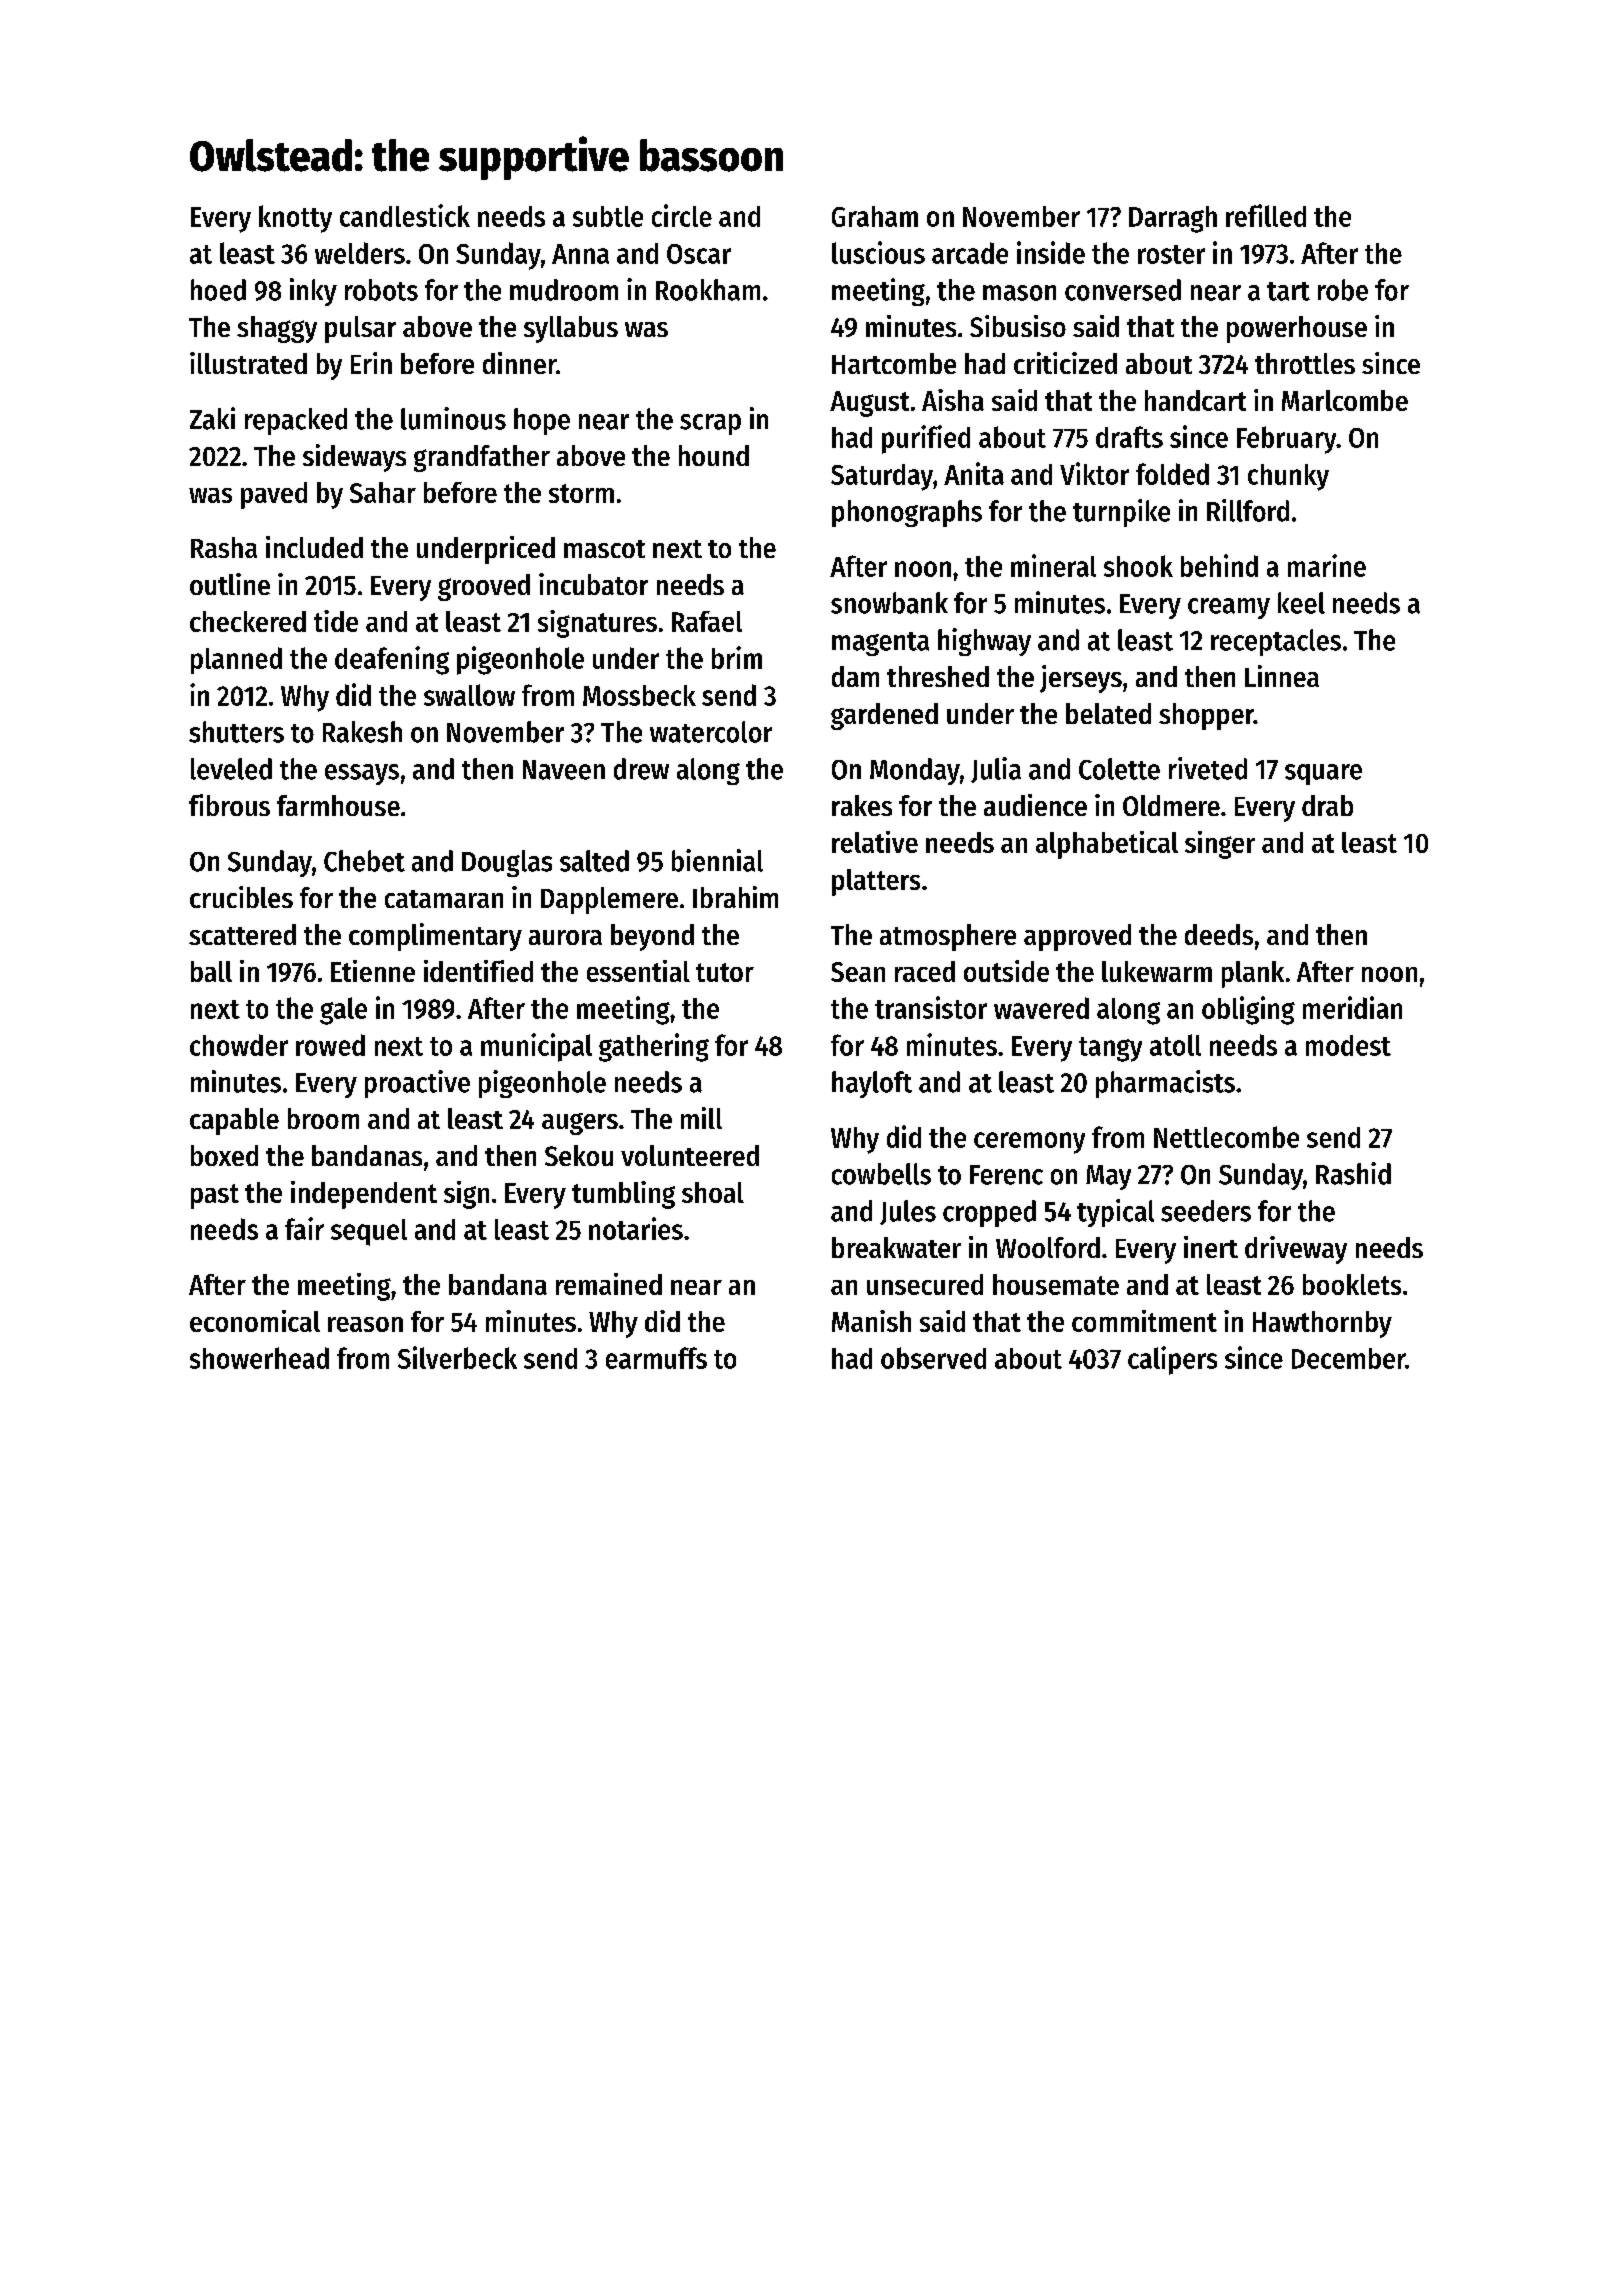 This screenshot has height=2292, width=1620. What do you see at coordinates (889, 603) in the screenshot?
I see `snowbank` at bounding box center [889, 603].
